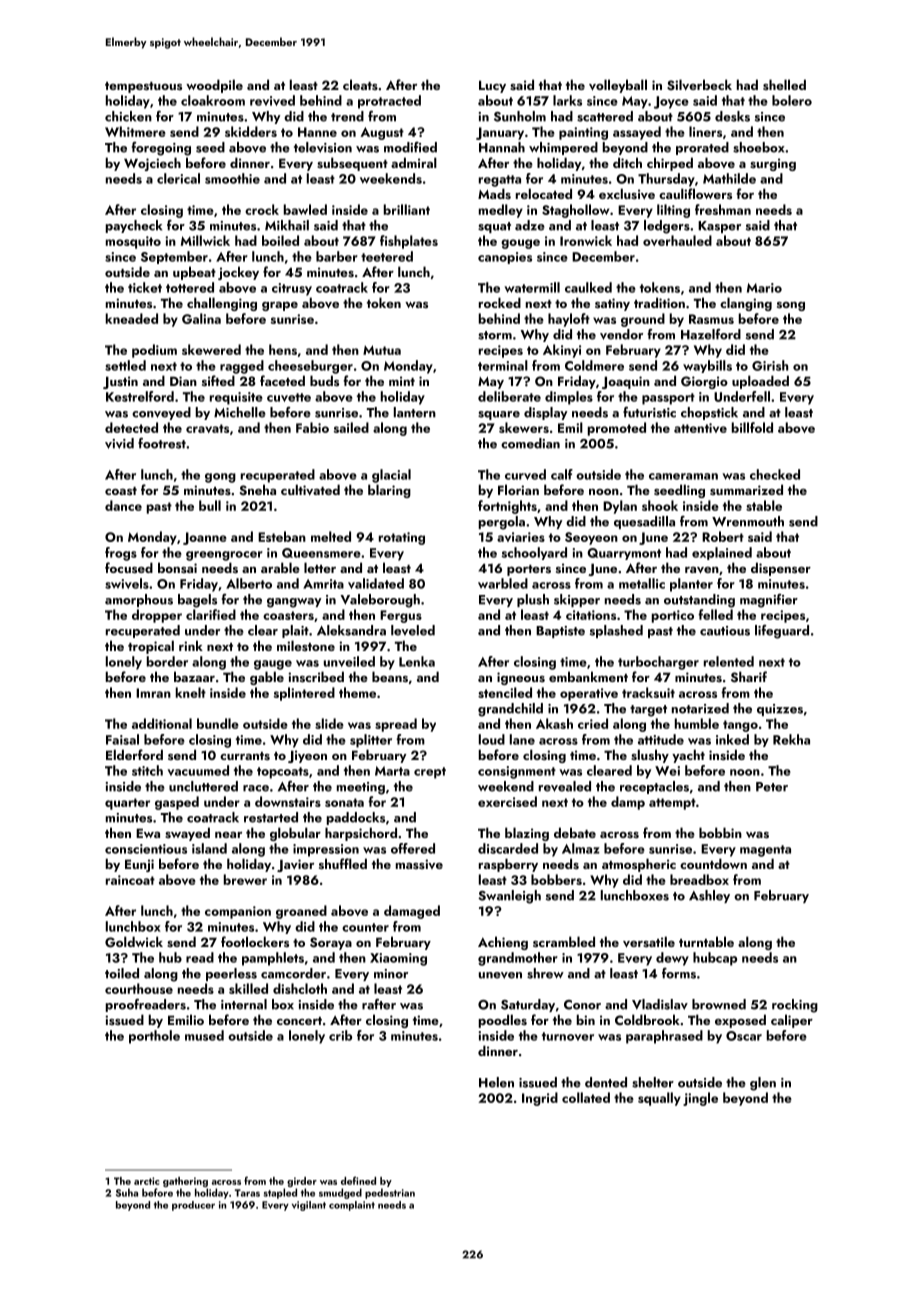  I want to click on theme, so click(357, 692).
